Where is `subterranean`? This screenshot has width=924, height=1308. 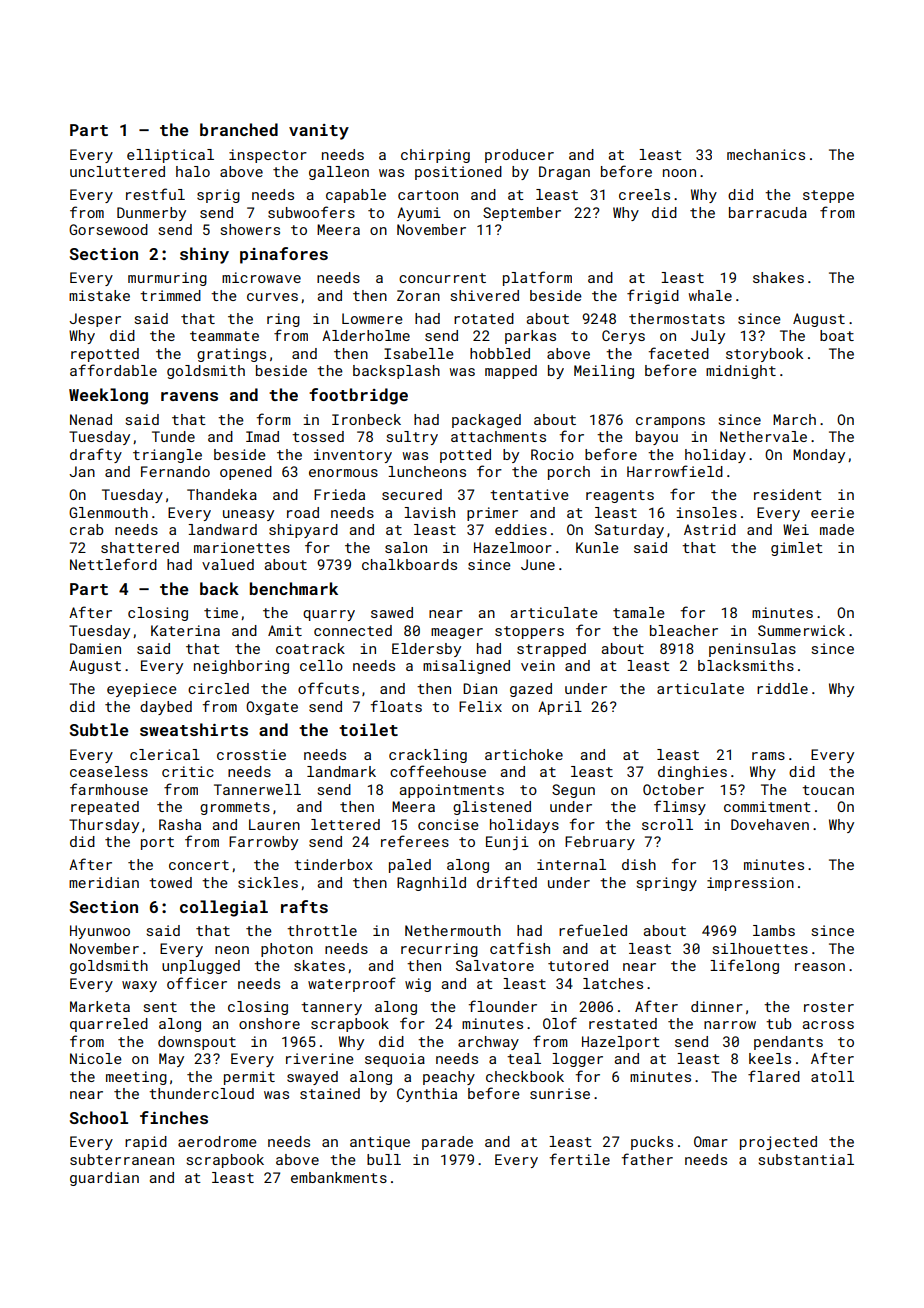
subterranean is located at coordinates (122, 1159).
